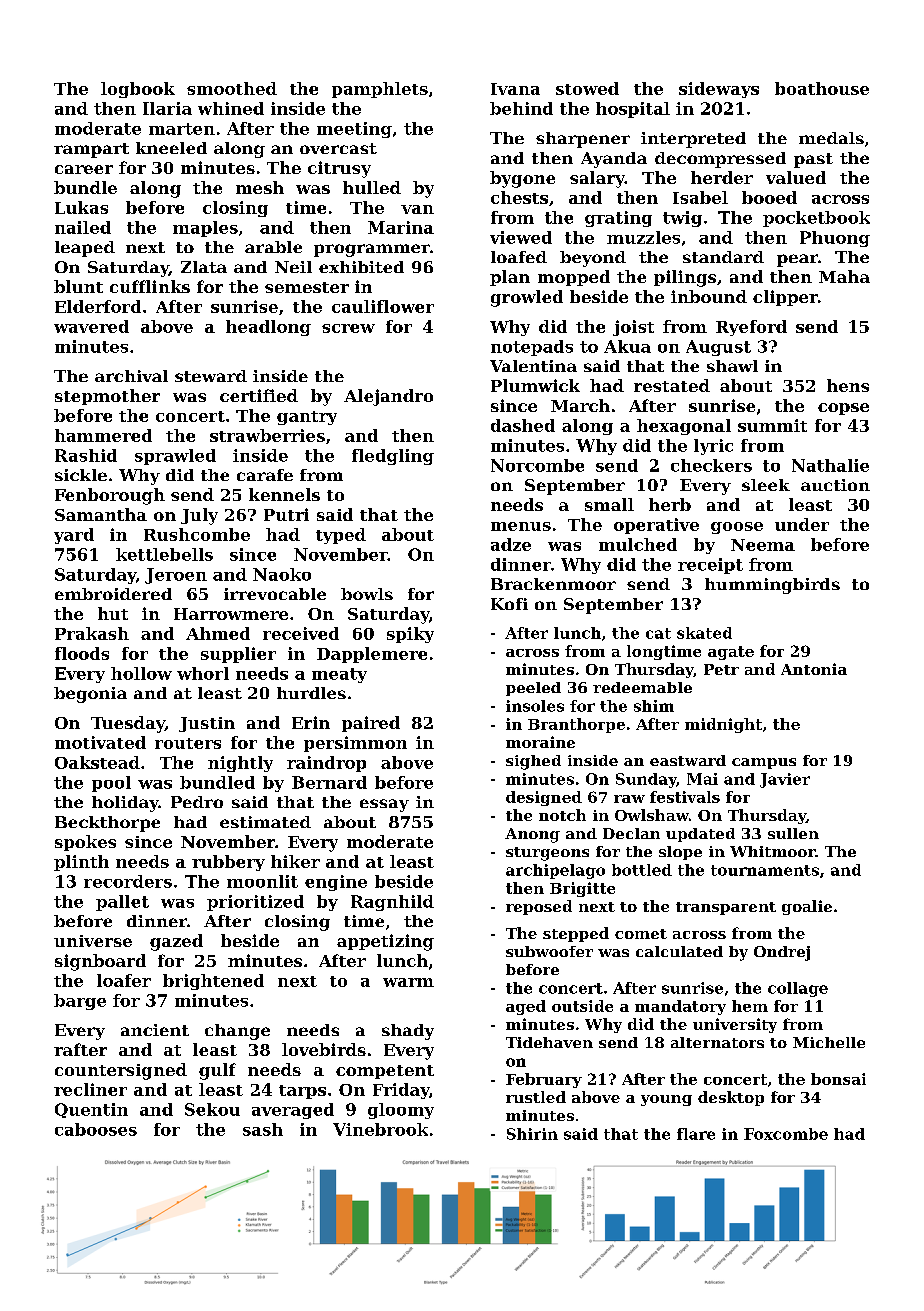 This screenshot has height=1311, width=924. What do you see at coordinates (265, 822) in the screenshot?
I see `estimated` at bounding box center [265, 822].
